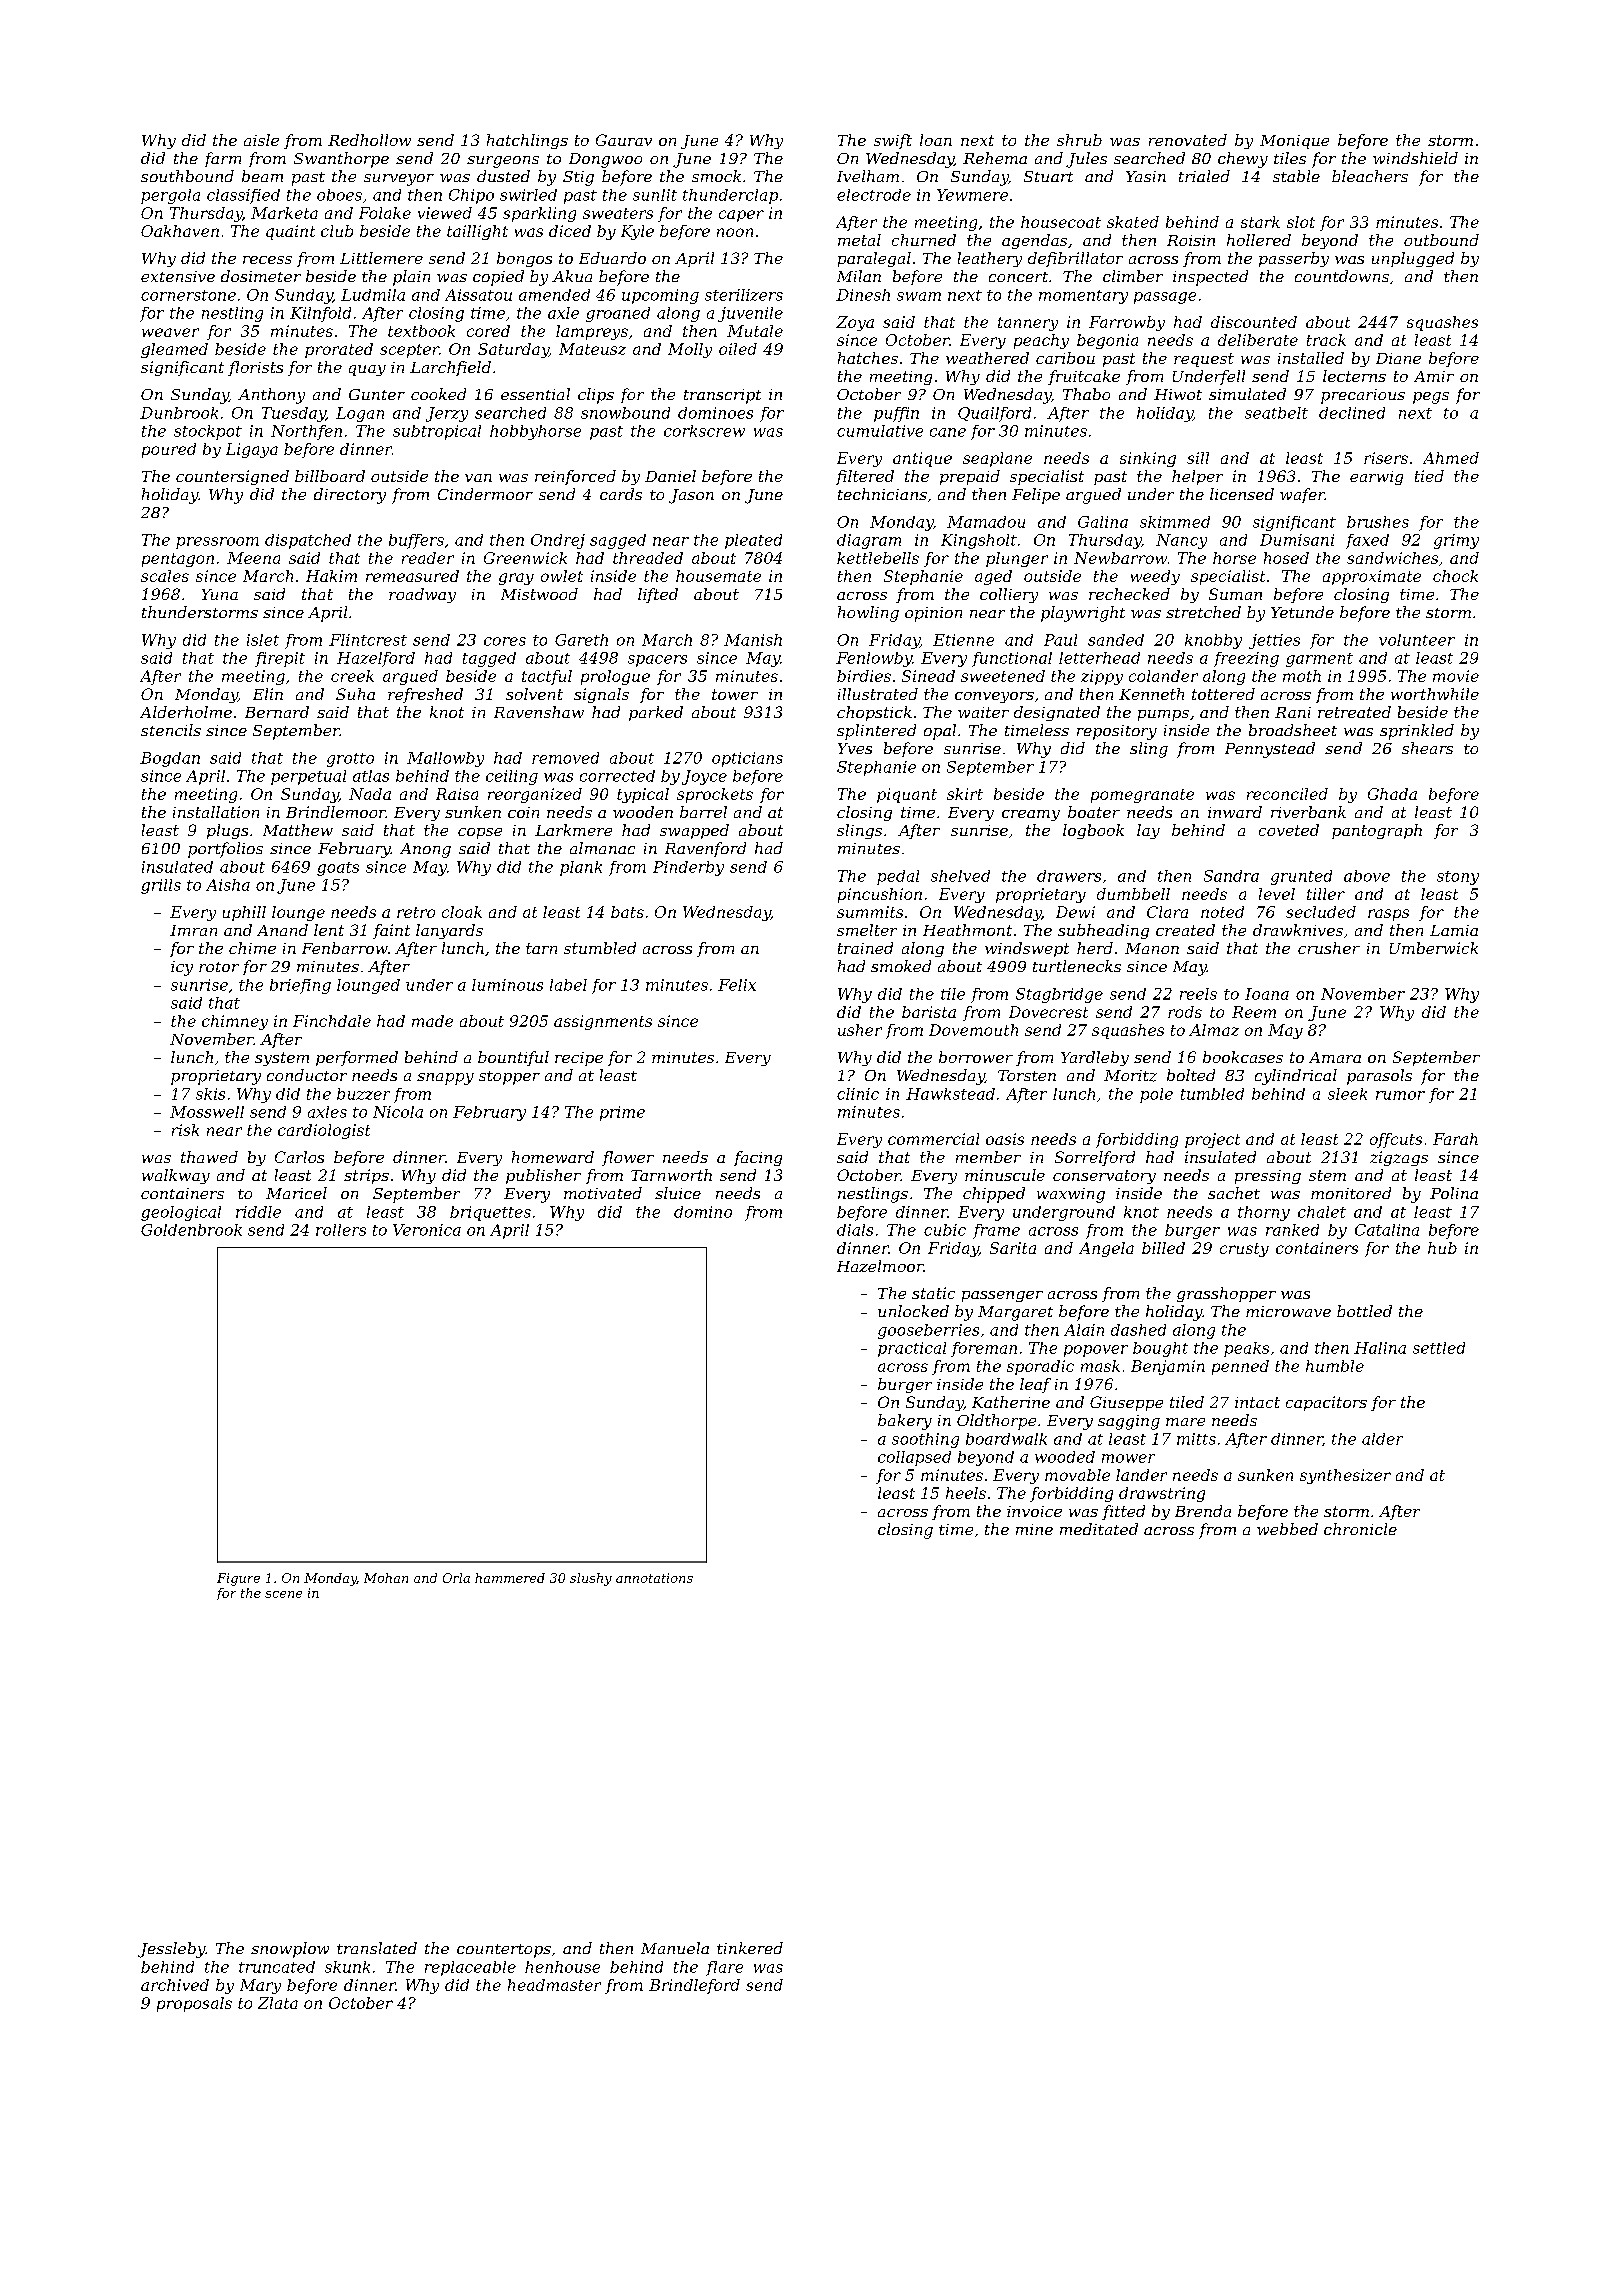  What do you see at coordinates (1354, 712) in the screenshot?
I see `retreated` at bounding box center [1354, 712].
